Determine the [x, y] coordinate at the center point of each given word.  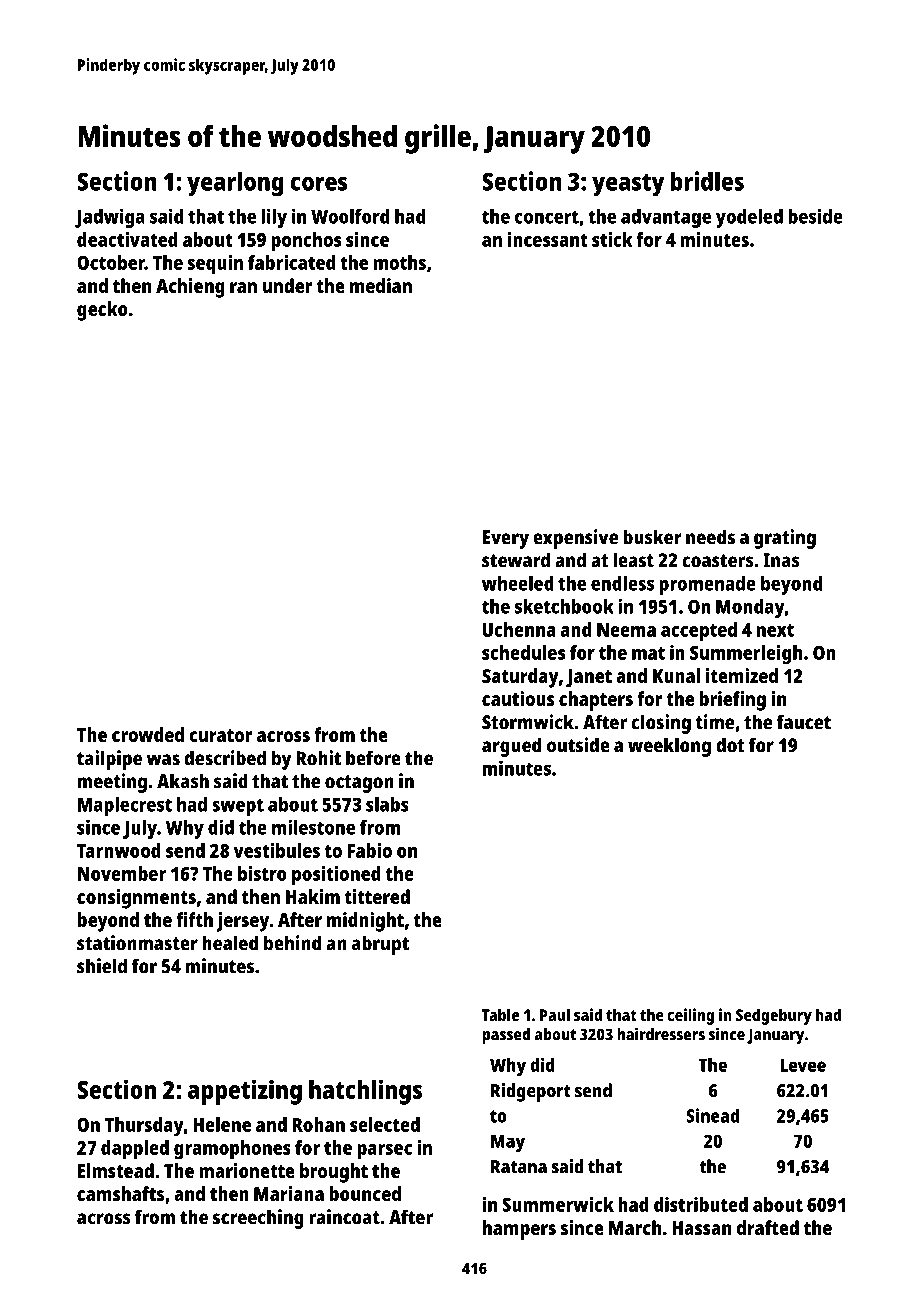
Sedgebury [774, 1016]
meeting [112, 783]
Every [506, 539]
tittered [377, 896]
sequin [215, 265]
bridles [707, 181]
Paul [555, 1014]
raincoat [344, 1217]
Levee [803, 1065]
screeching [258, 1219]
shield [102, 966]
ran [243, 287]
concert [547, 217]
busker [652, 537]
